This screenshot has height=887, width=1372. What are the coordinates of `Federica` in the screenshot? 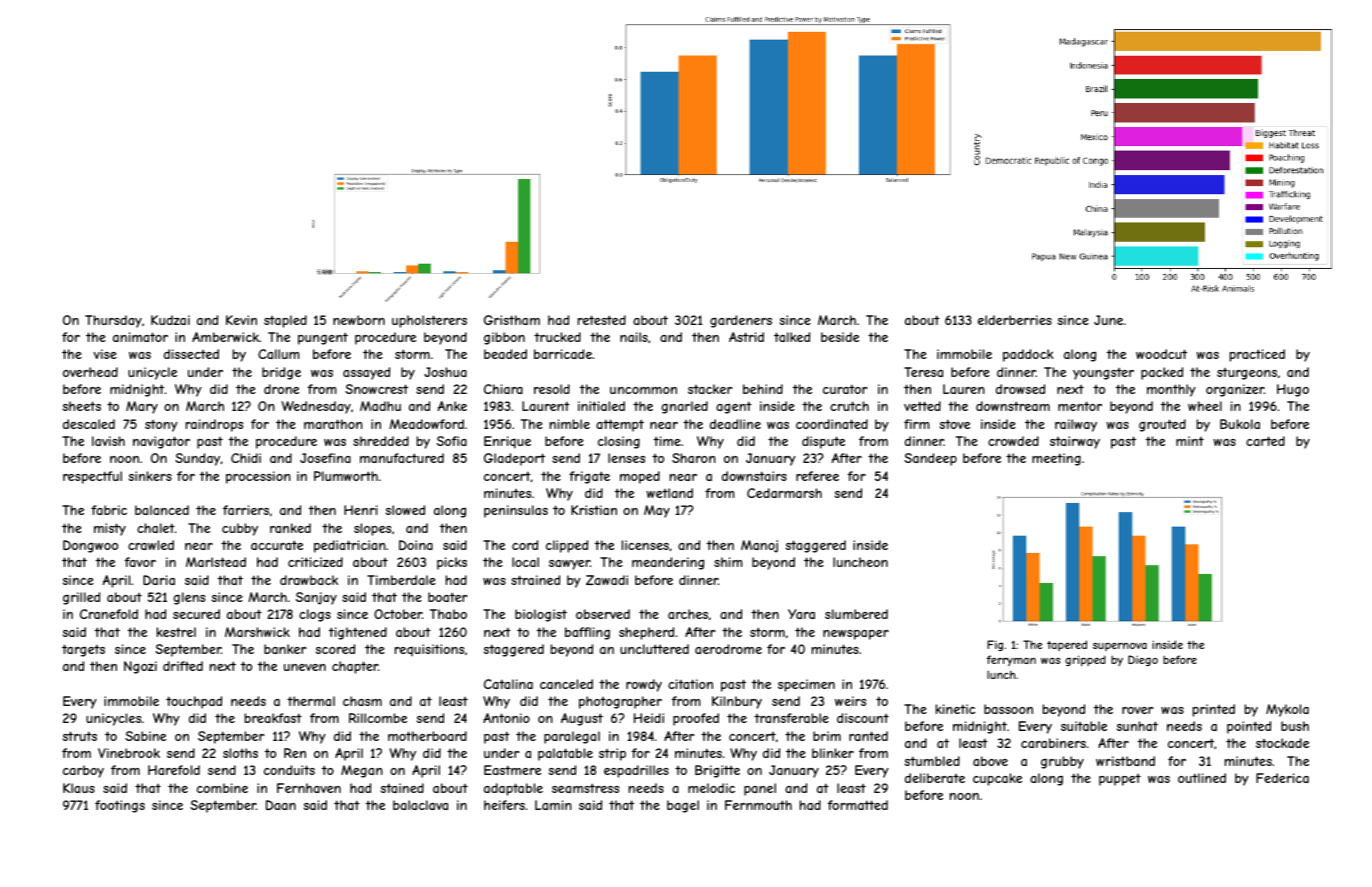 It's located at (1282, 778).
